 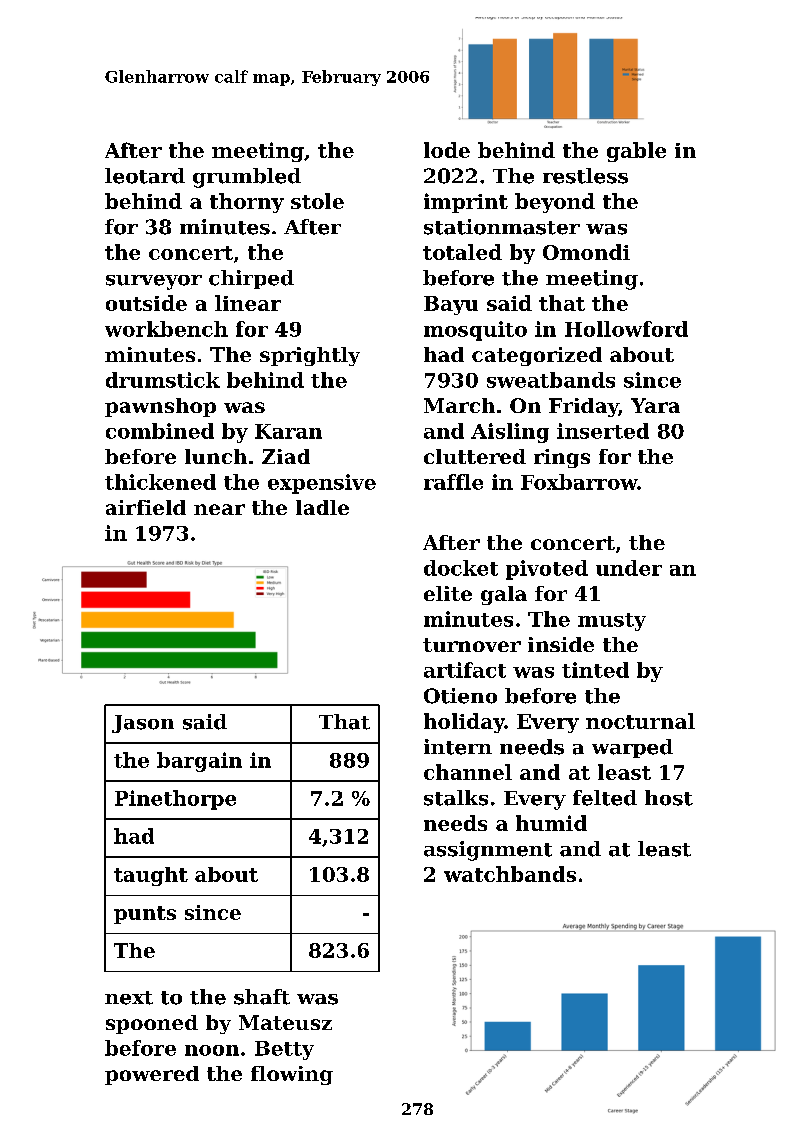 What do you see at coordinates (152, 1075) in the page?
I see `powered` at bounding box center [152, 1075].
